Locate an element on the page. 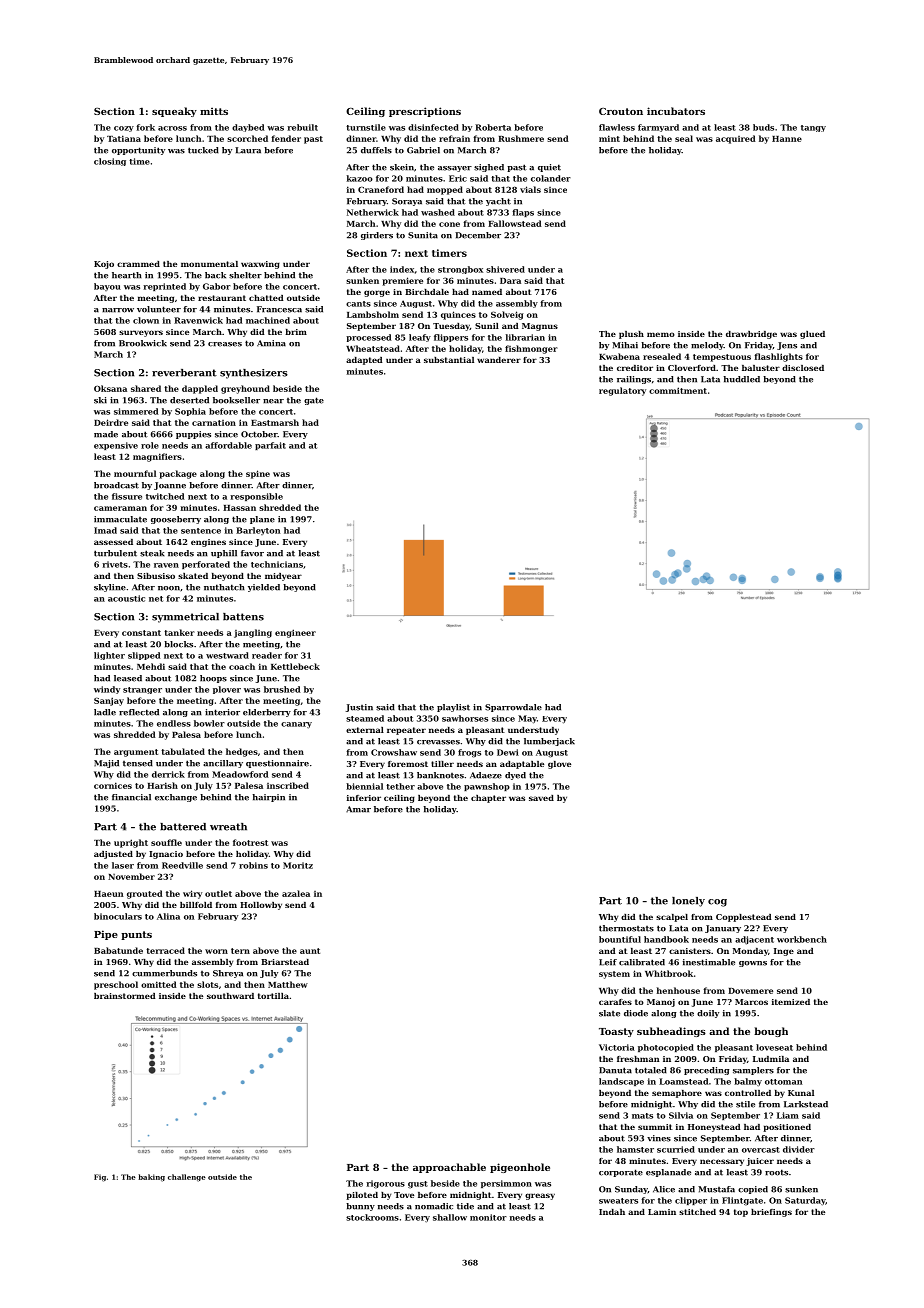  reprinted is located at coordinates (165, 287).
